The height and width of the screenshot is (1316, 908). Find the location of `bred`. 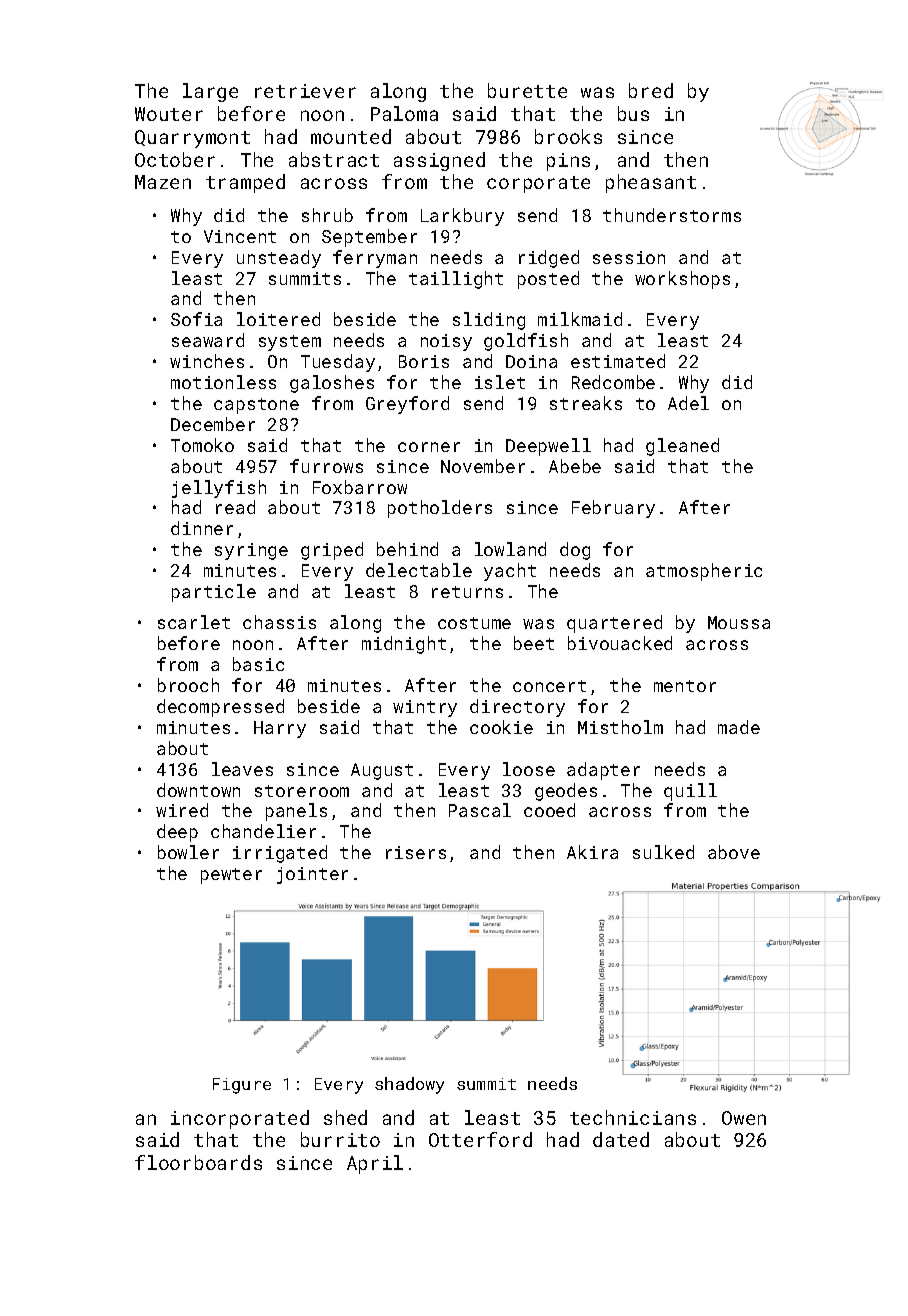

bred is located at coordinates (651, 90).
